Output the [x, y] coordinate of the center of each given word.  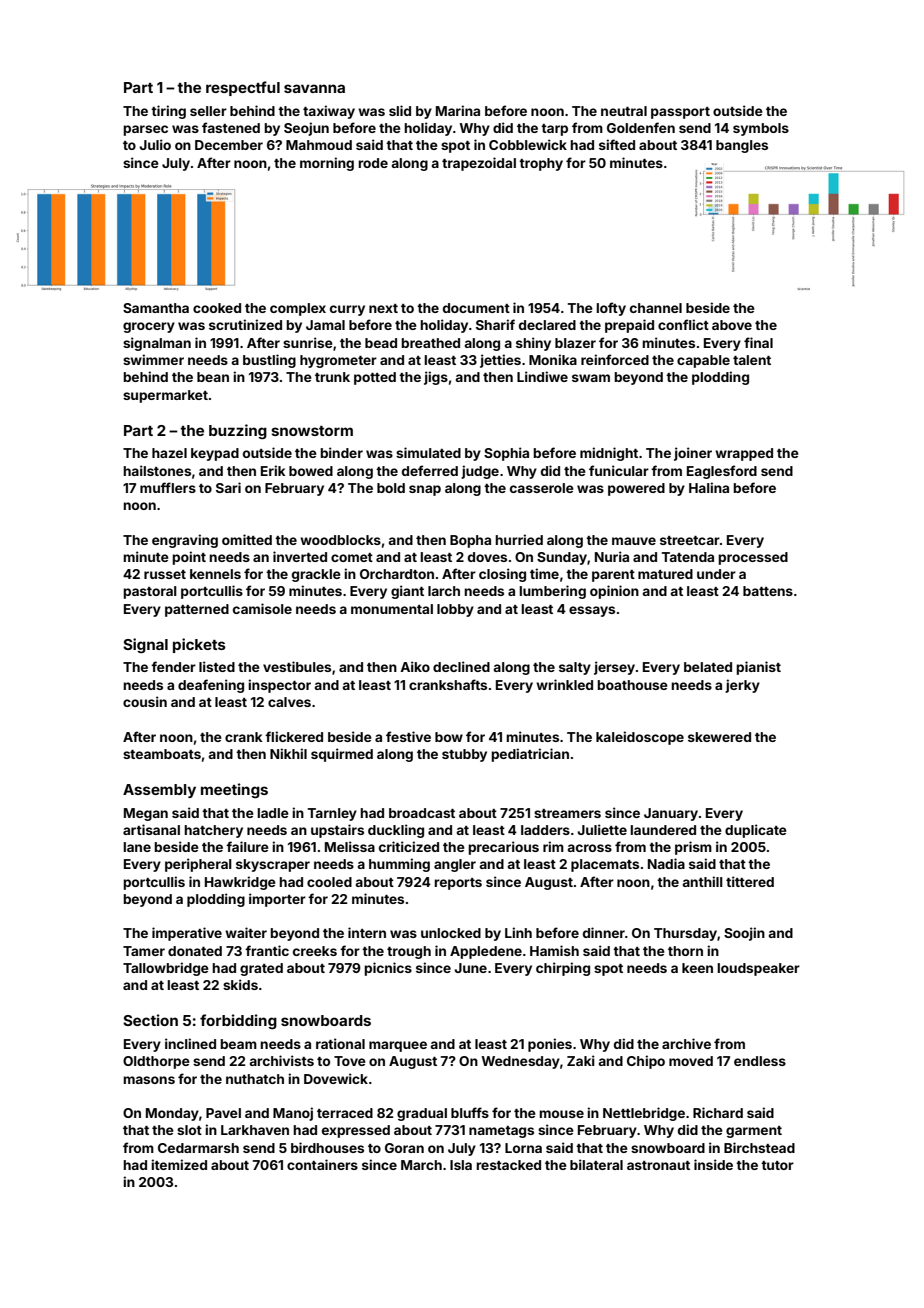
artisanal [151, 829]
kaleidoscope [640, 738]
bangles [742, 146]
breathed [430, 343]
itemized [179, 1164]
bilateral [596, 1164]
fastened [231, 127]
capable [703, 361]
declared [547, 325]
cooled [329, 882]
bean [213, 377]
